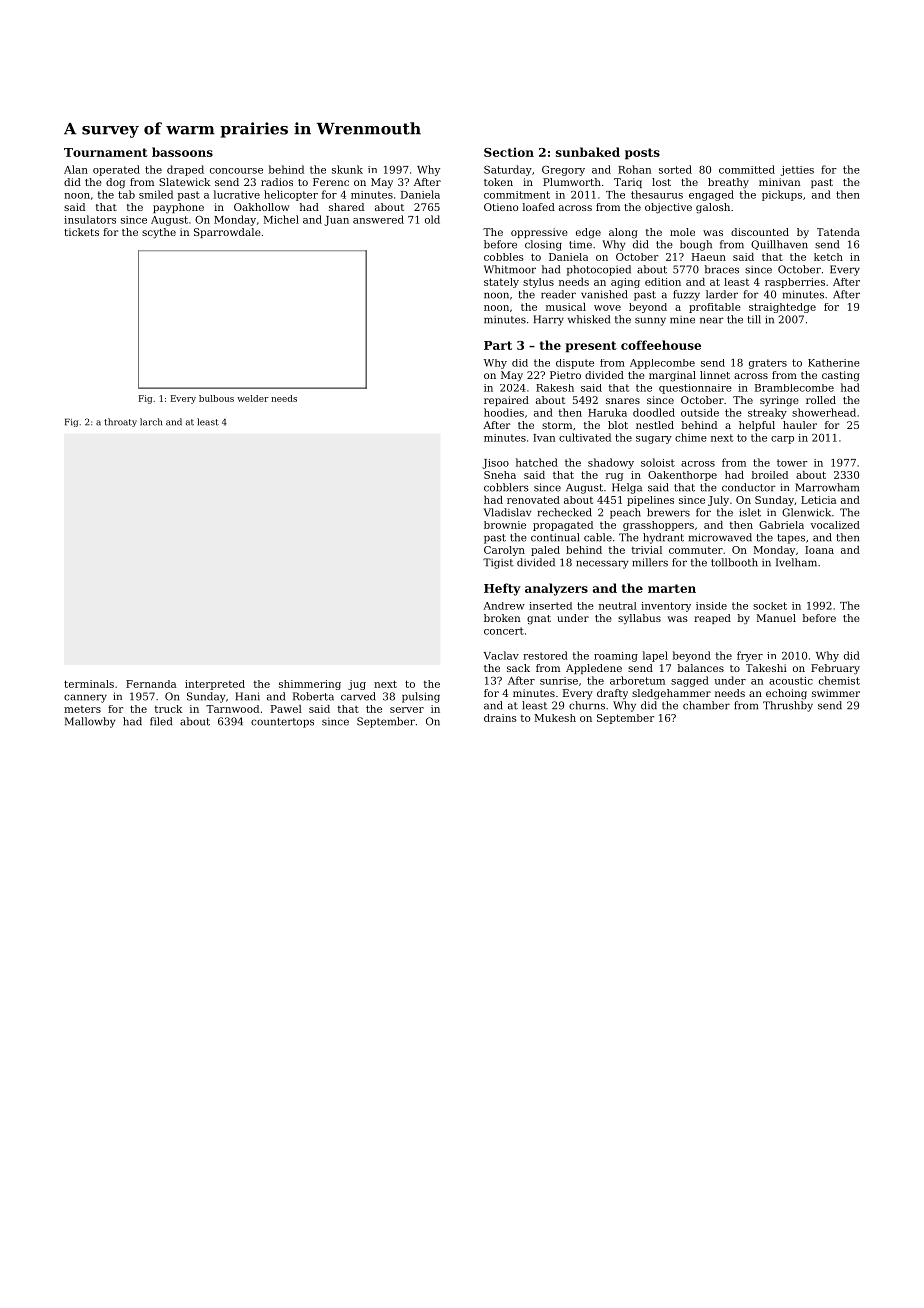 The height and width of the document is (1308, 924). Describe the element at coordinates (797, 171) in the document. I see `jetties` at that location.
